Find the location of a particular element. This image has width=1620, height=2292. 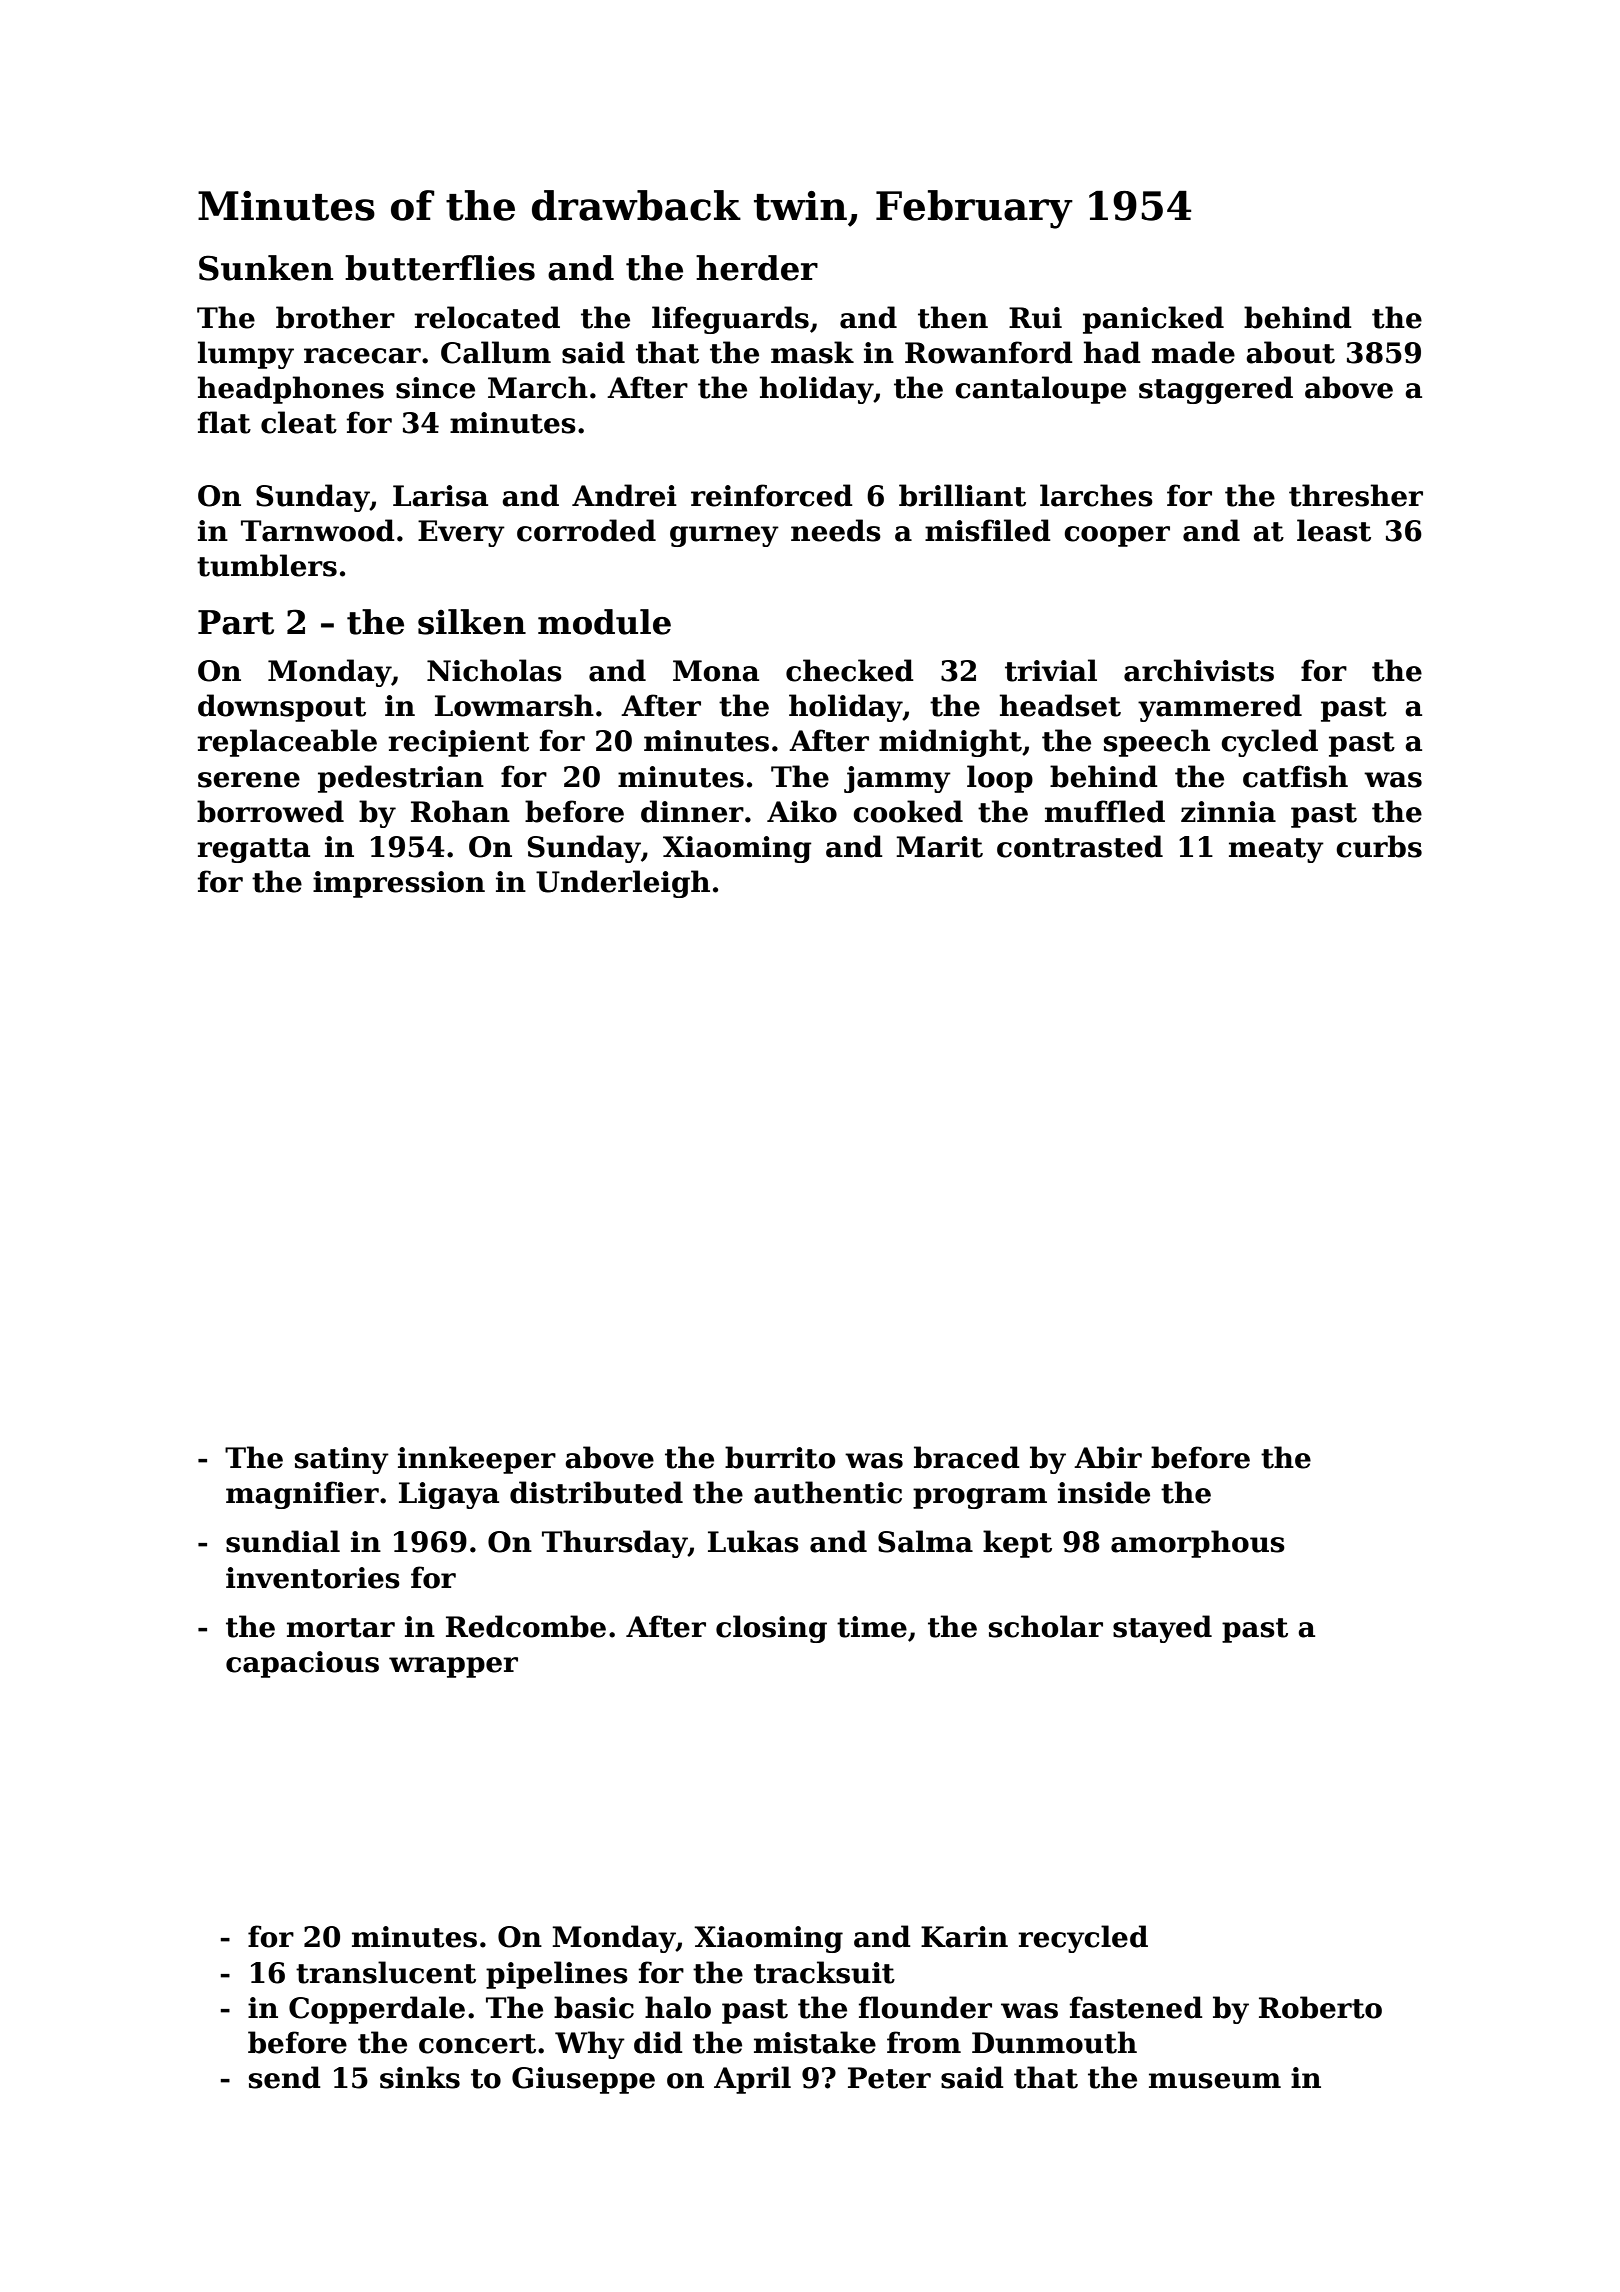

inside is located at coordinates (1104, 1492).
